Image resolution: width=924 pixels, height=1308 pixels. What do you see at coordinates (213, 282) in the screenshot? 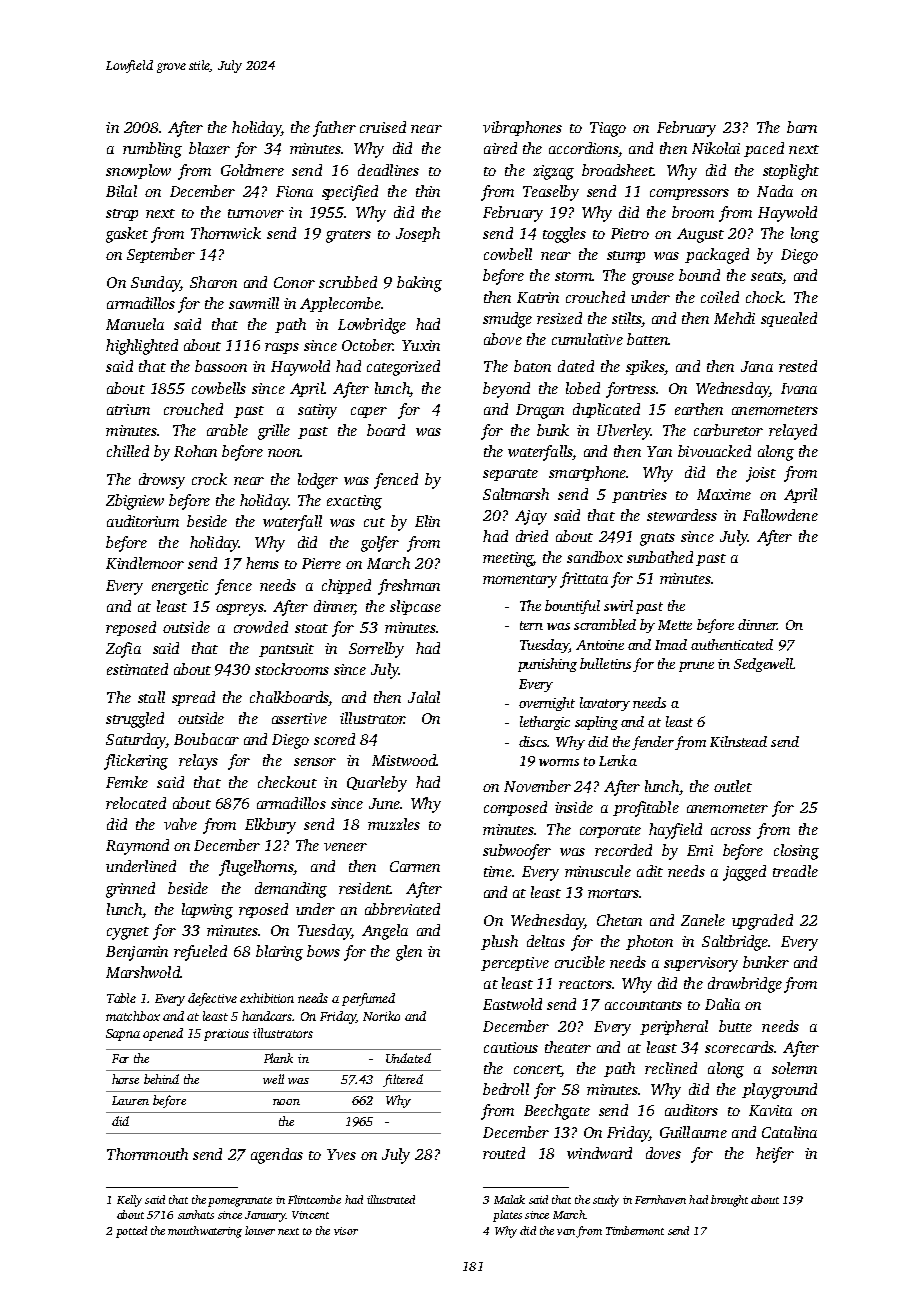
I see `Sharon` at bounding box center [213, 282].
